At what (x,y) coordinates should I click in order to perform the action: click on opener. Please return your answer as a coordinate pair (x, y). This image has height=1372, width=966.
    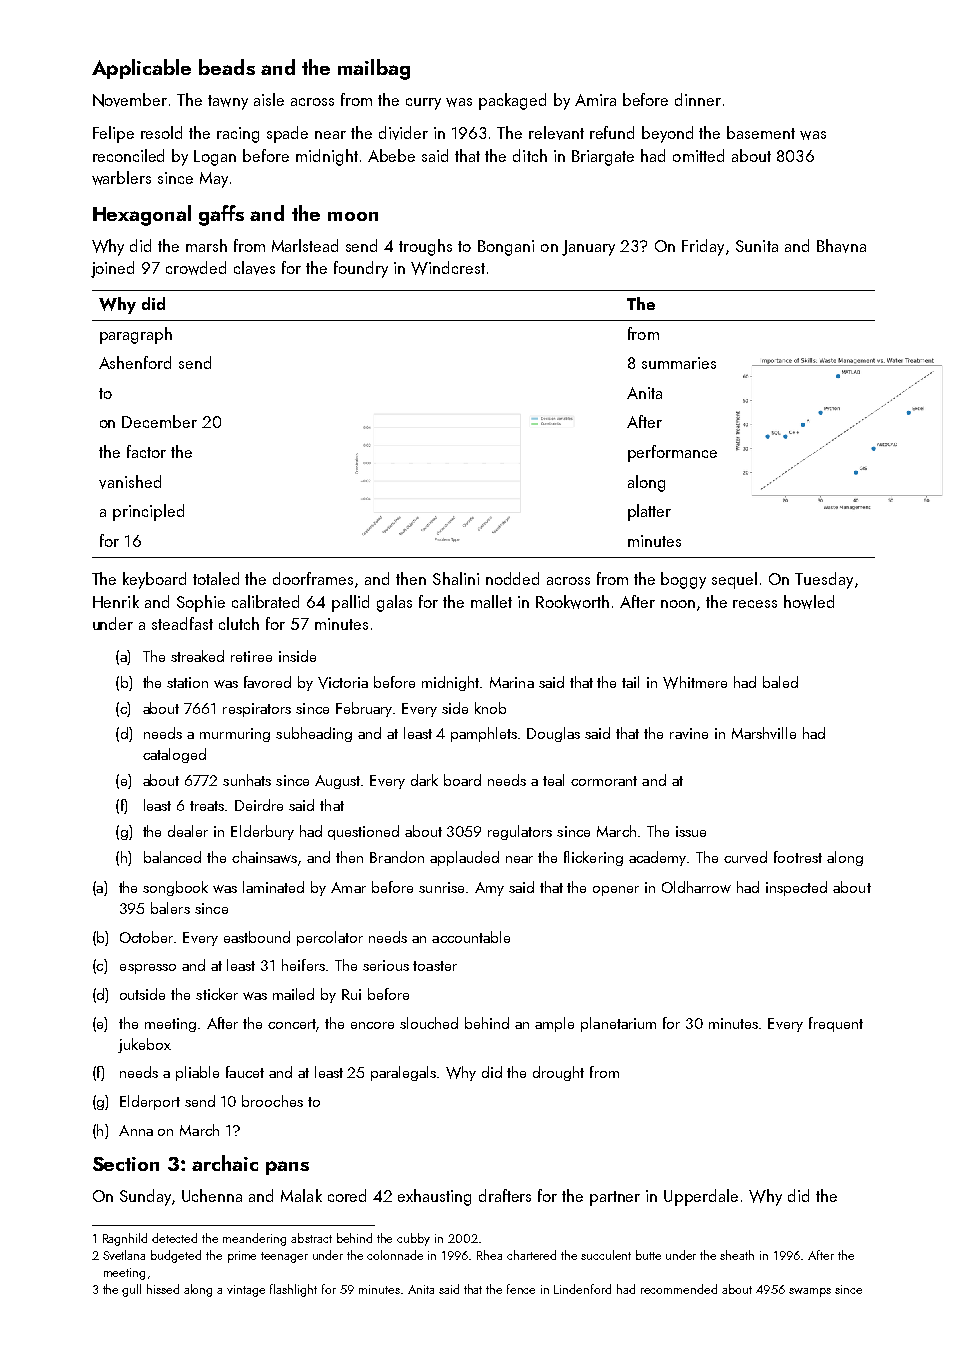
    Looking at the image, I should click on (616, 891).
